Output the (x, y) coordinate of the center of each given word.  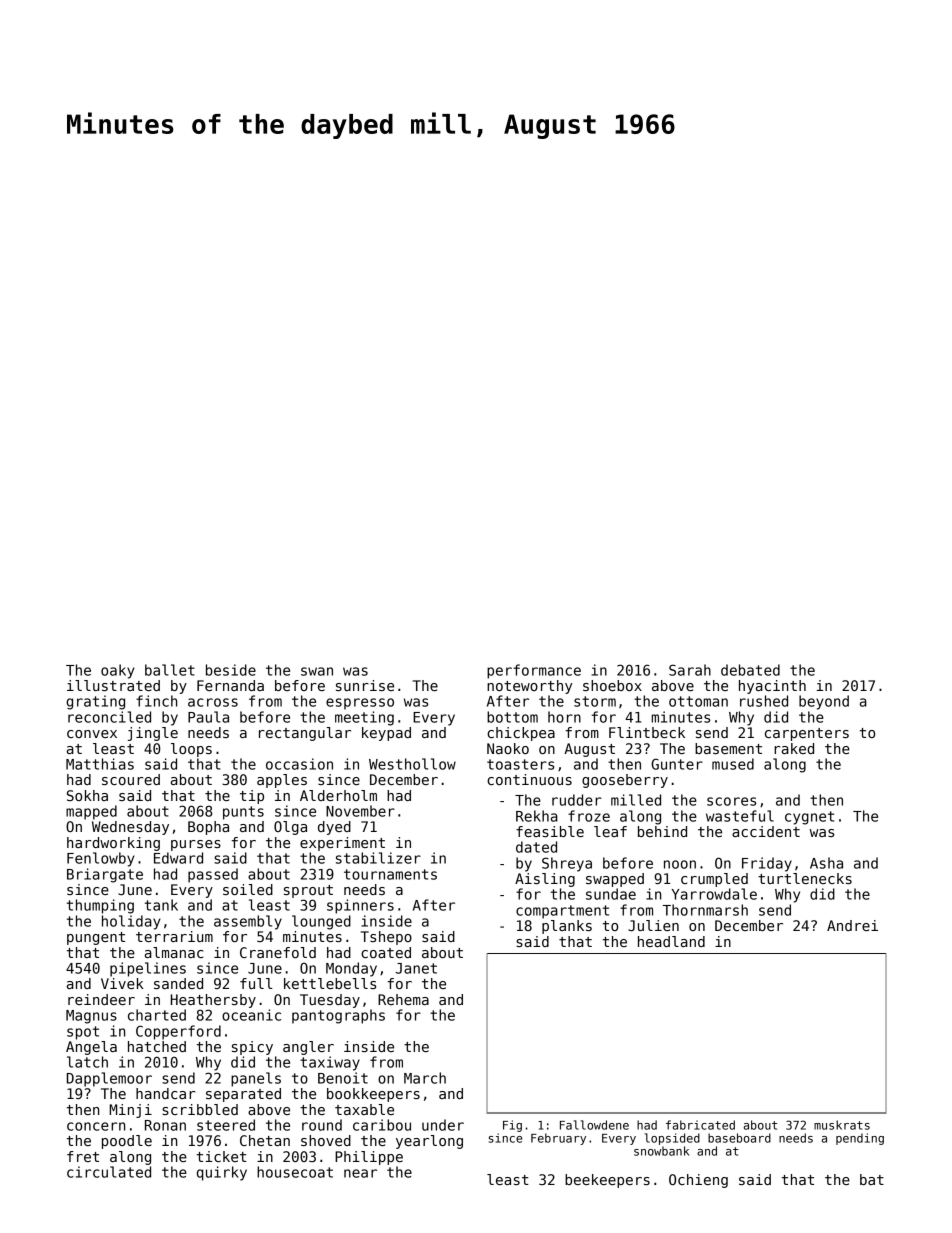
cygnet (809, 818)
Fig (512, 1126)
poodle (127, 1142)
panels (256, 1079)
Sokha (87, 795)
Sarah (690, 670)
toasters (520, 764)
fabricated (700, 1125)
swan (317, 671)
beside (231, 670)
